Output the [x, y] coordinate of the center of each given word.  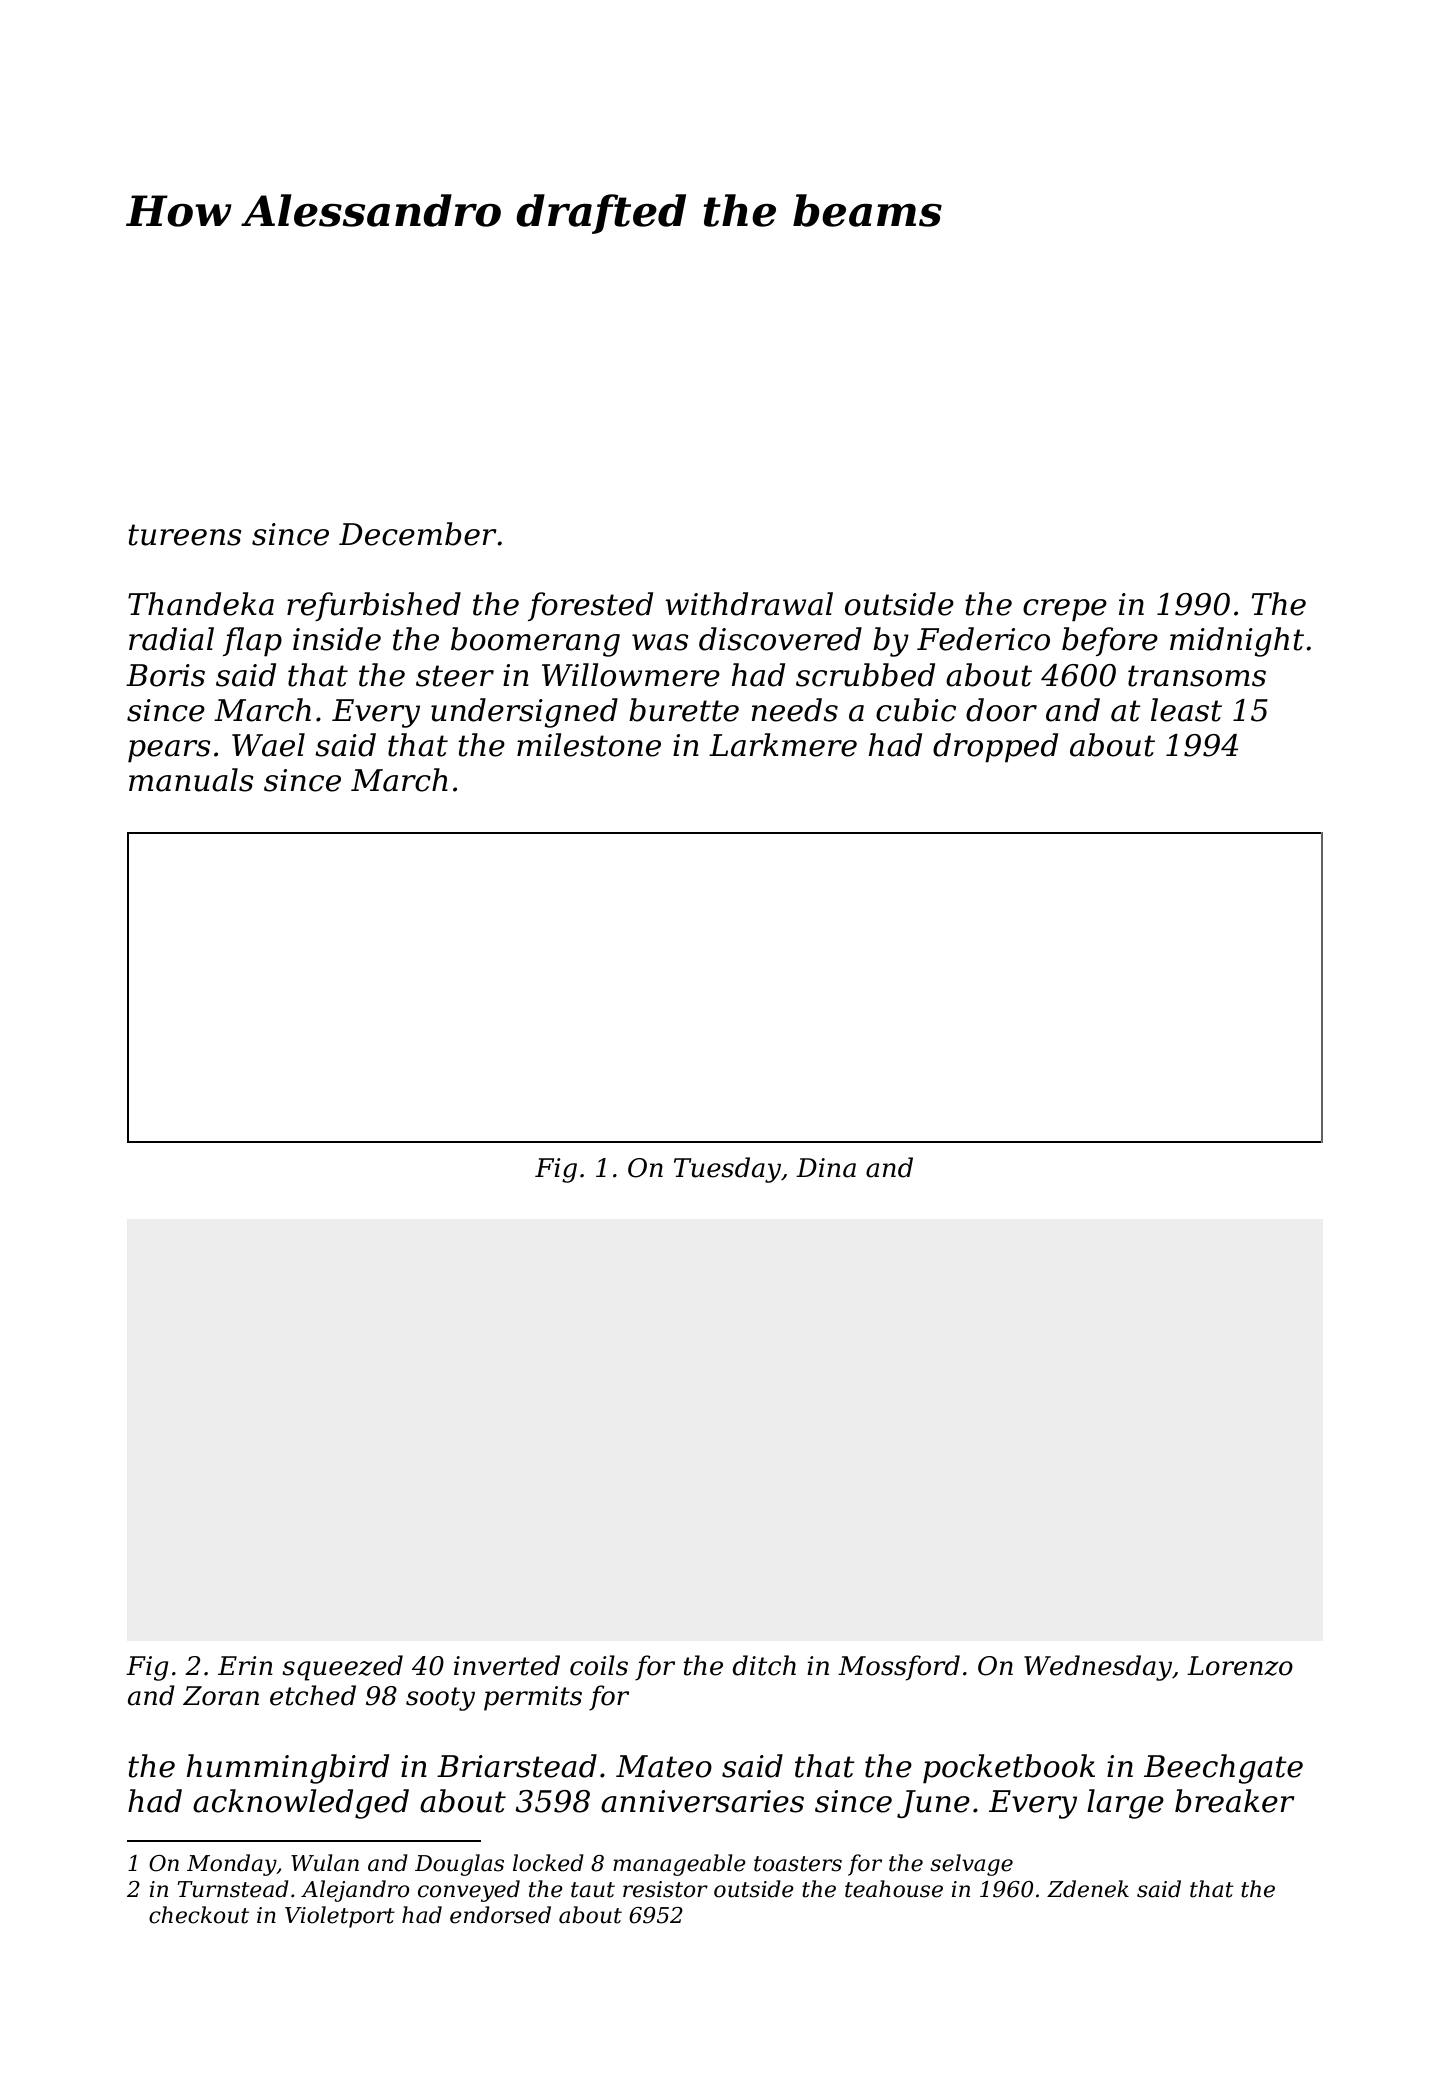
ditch [764, 1665]
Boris [165, 675]
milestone [589, 745]
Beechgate [1223, 1769]
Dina [826, 1168]
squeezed [342, 1668]
